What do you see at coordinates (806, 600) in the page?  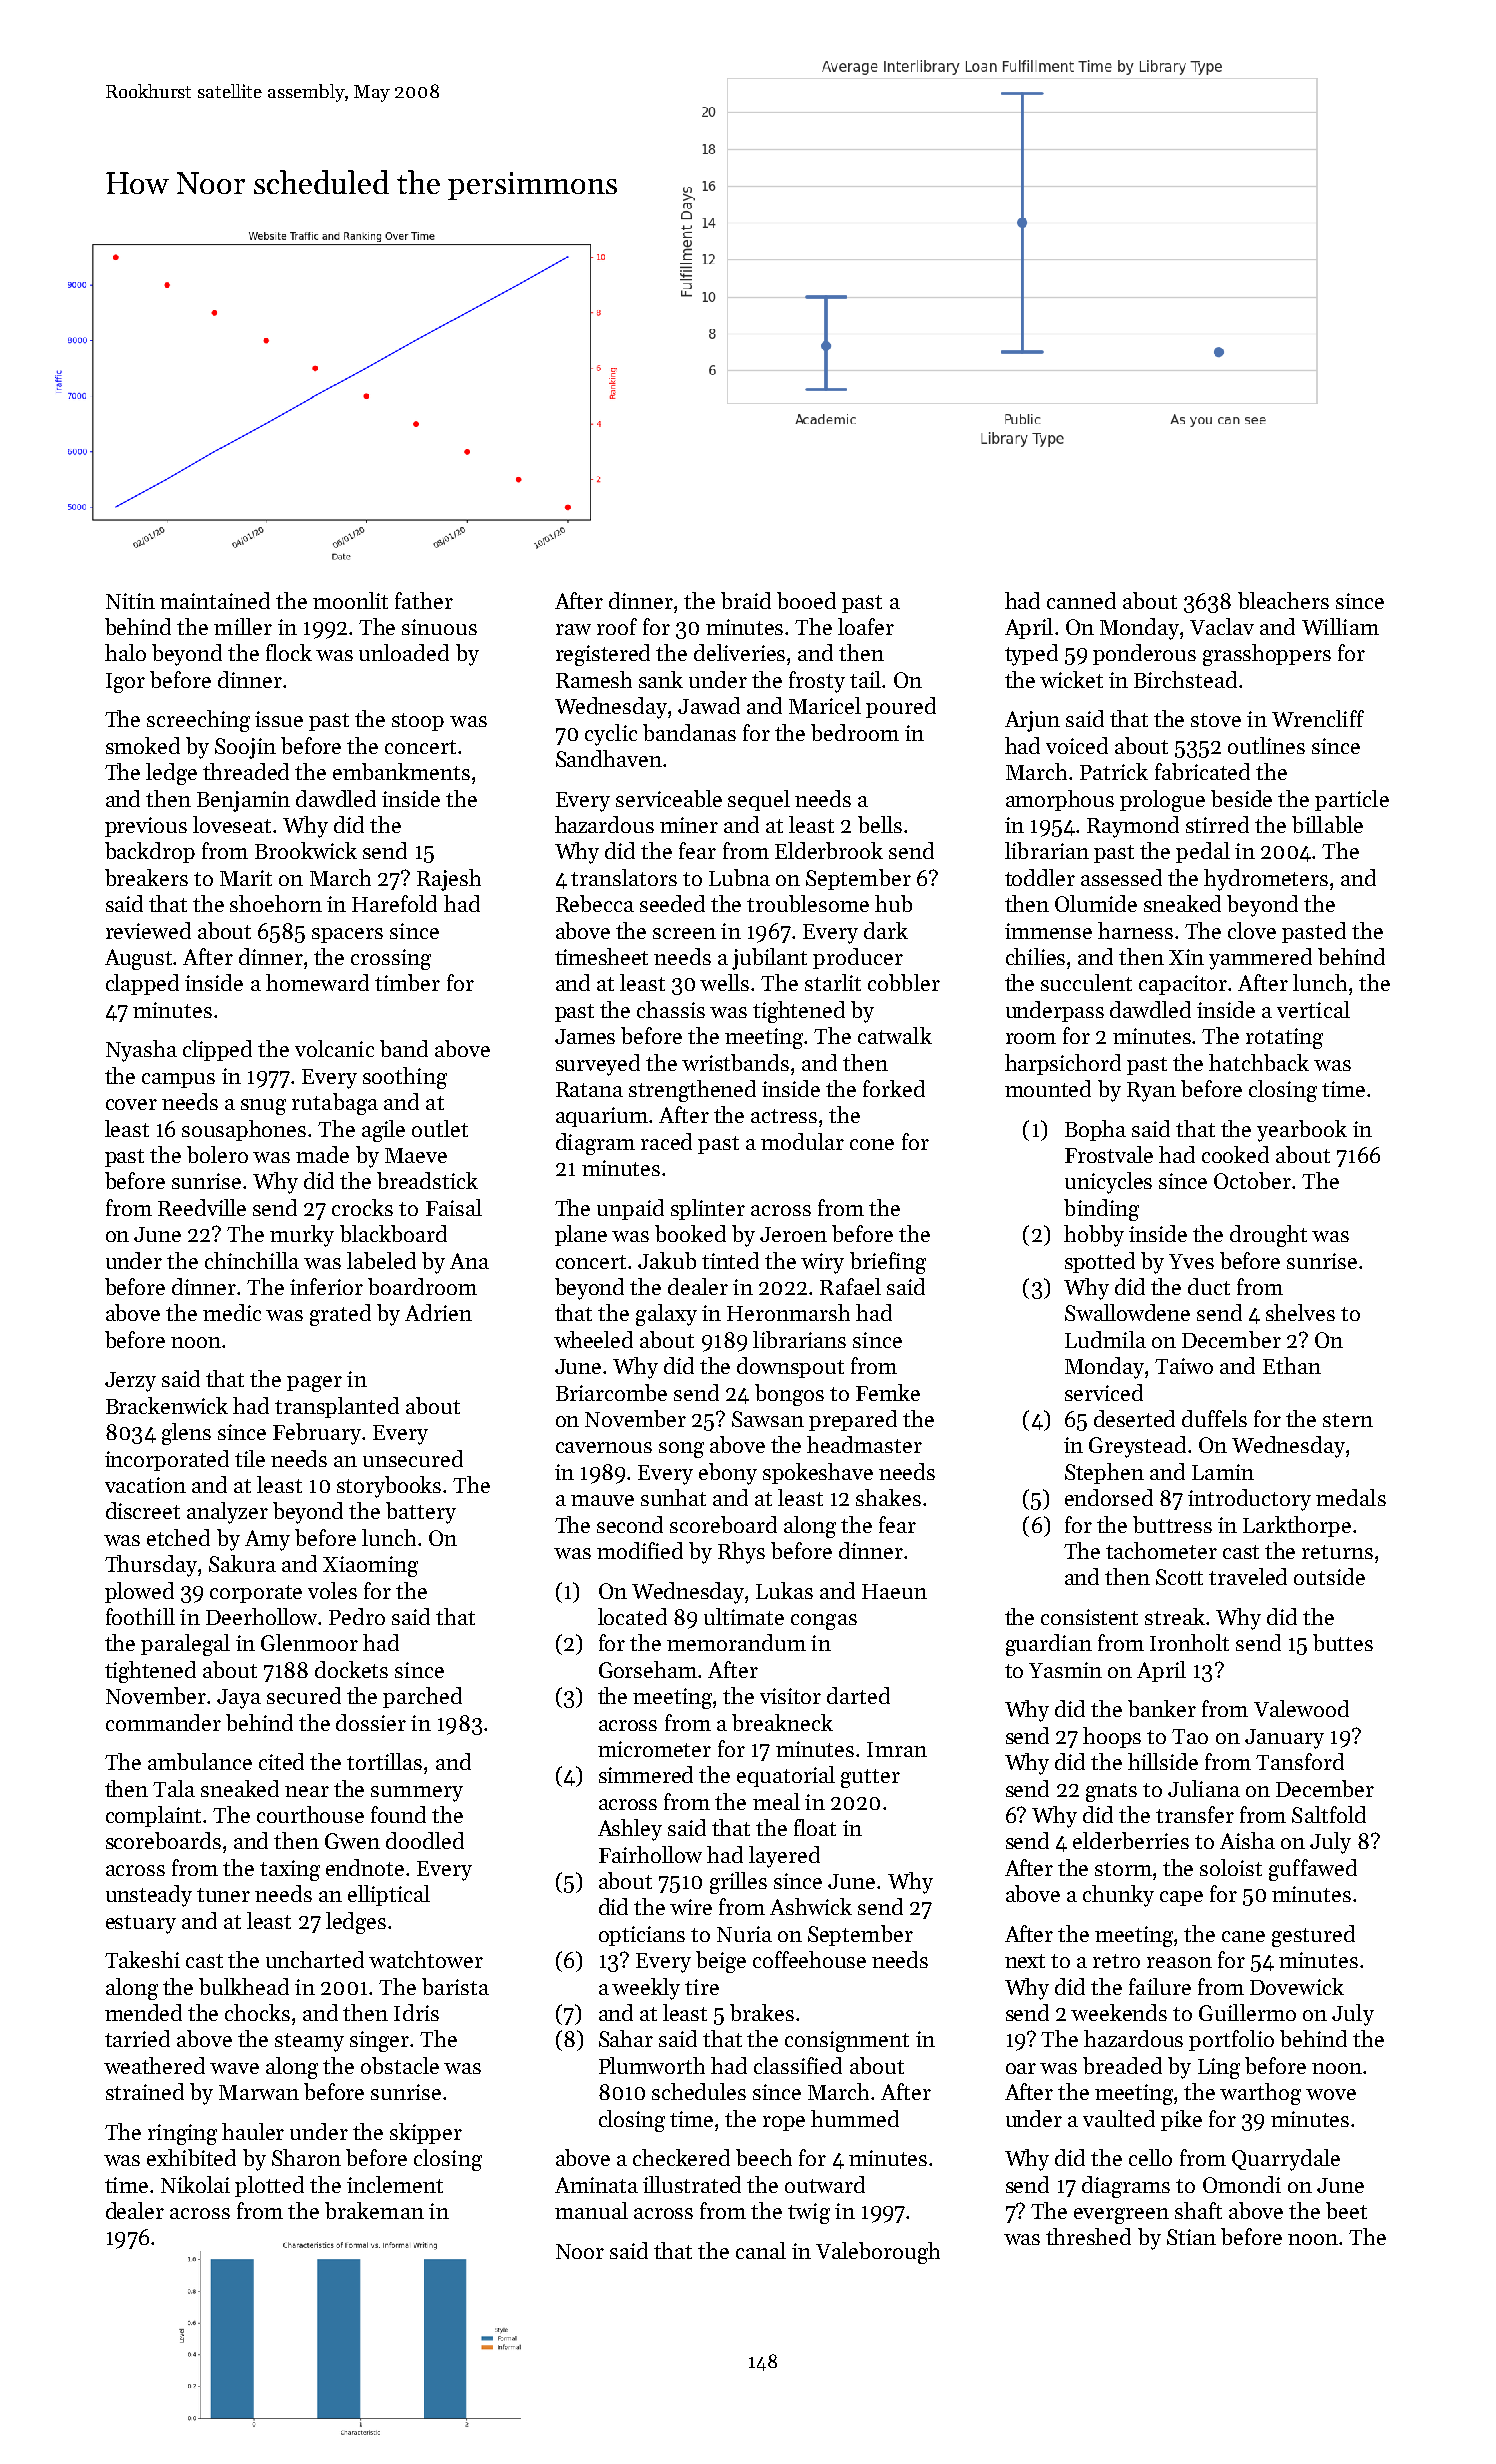 I see `booed` at bounding box center [806, 600].
